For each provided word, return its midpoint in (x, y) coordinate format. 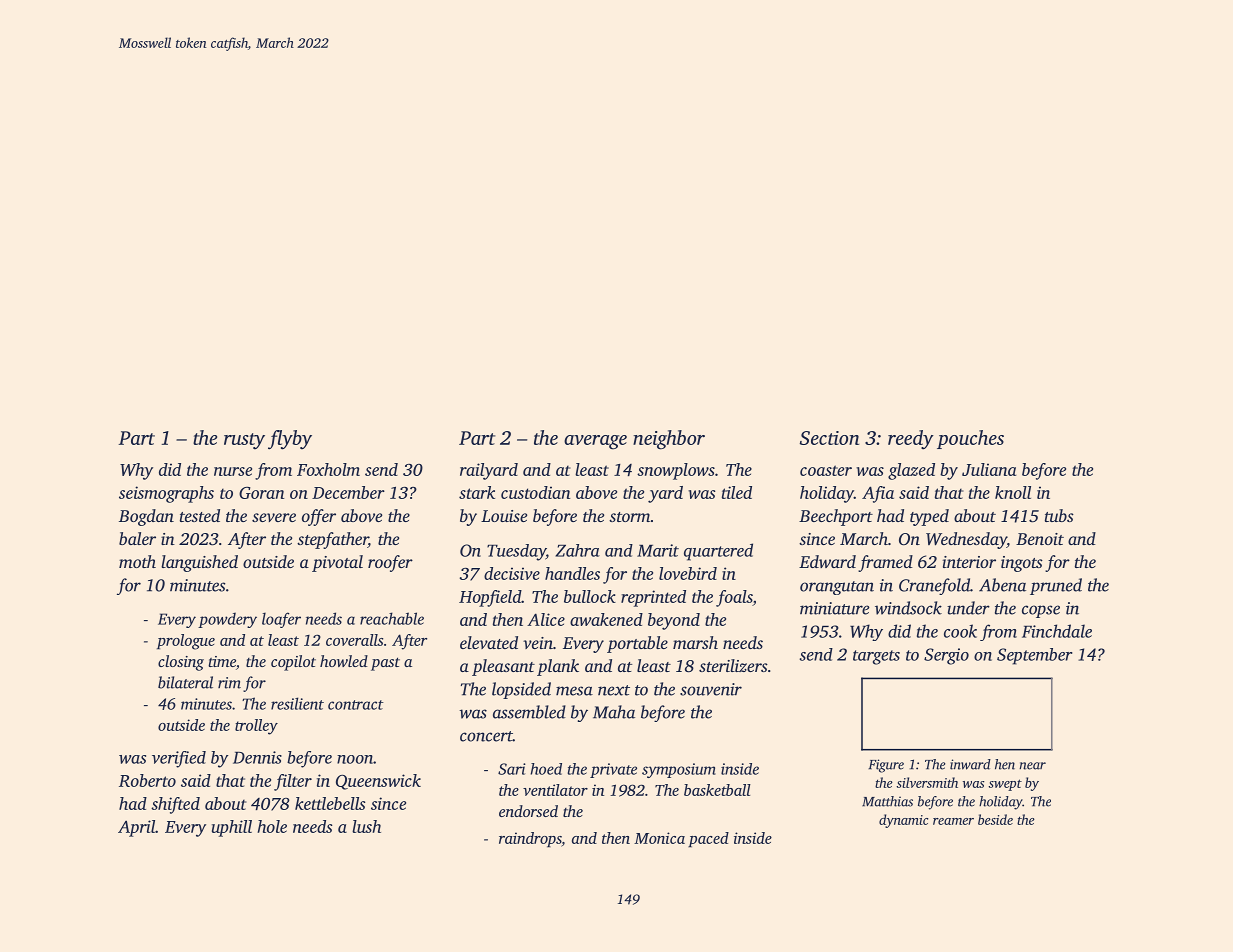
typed (929, 517)
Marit (658, 550)
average (595, 442)
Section (829, 438)
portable (637, 644)
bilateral (185, 682)
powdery (227, 620)
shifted (175, 805)
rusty (244, 441)
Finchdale (1057, 631)
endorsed (528, 811)
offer (319, 517)
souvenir (711, 689)
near (1032, 766)
